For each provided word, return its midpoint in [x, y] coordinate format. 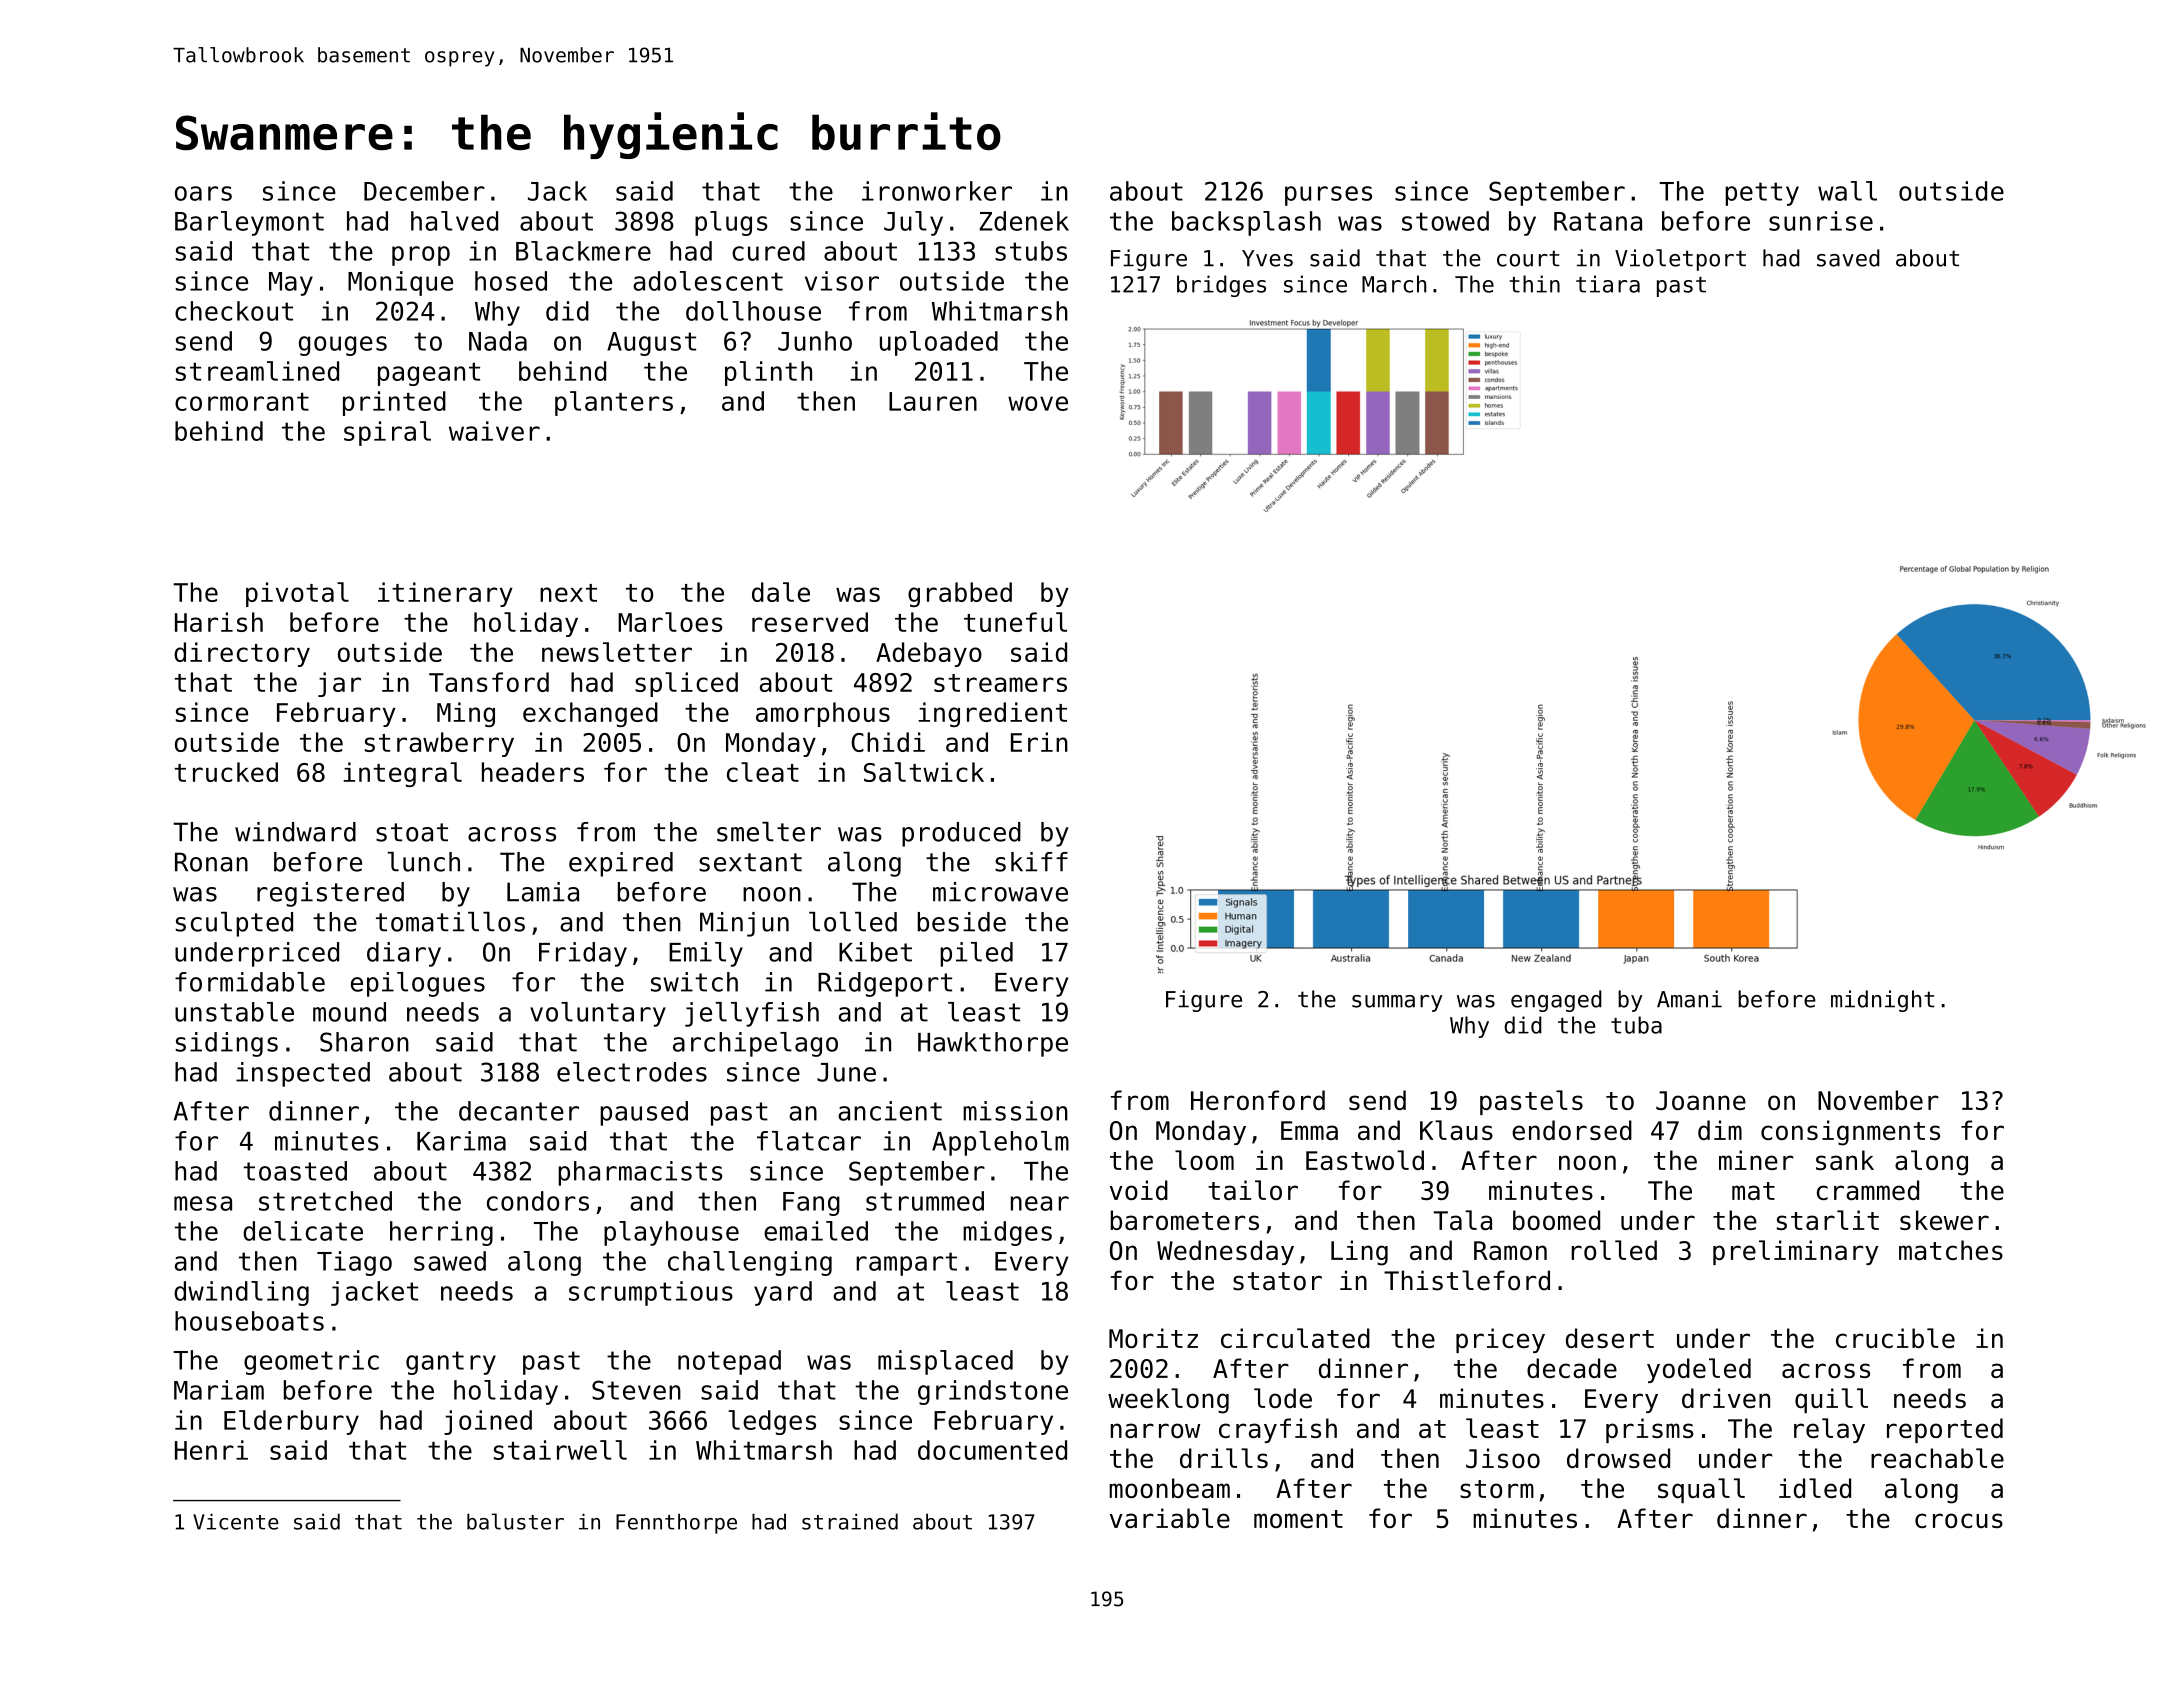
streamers [1000, 683]
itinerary [445, 594]
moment [1298, 1519]
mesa [203, 1203]
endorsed [1572, 1130]
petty [1762, 194]
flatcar [809, 1141]
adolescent [708, 281]
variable [1170, 1518]
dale [781, 592]
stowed [1445, 221]
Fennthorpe [676, 1523]
